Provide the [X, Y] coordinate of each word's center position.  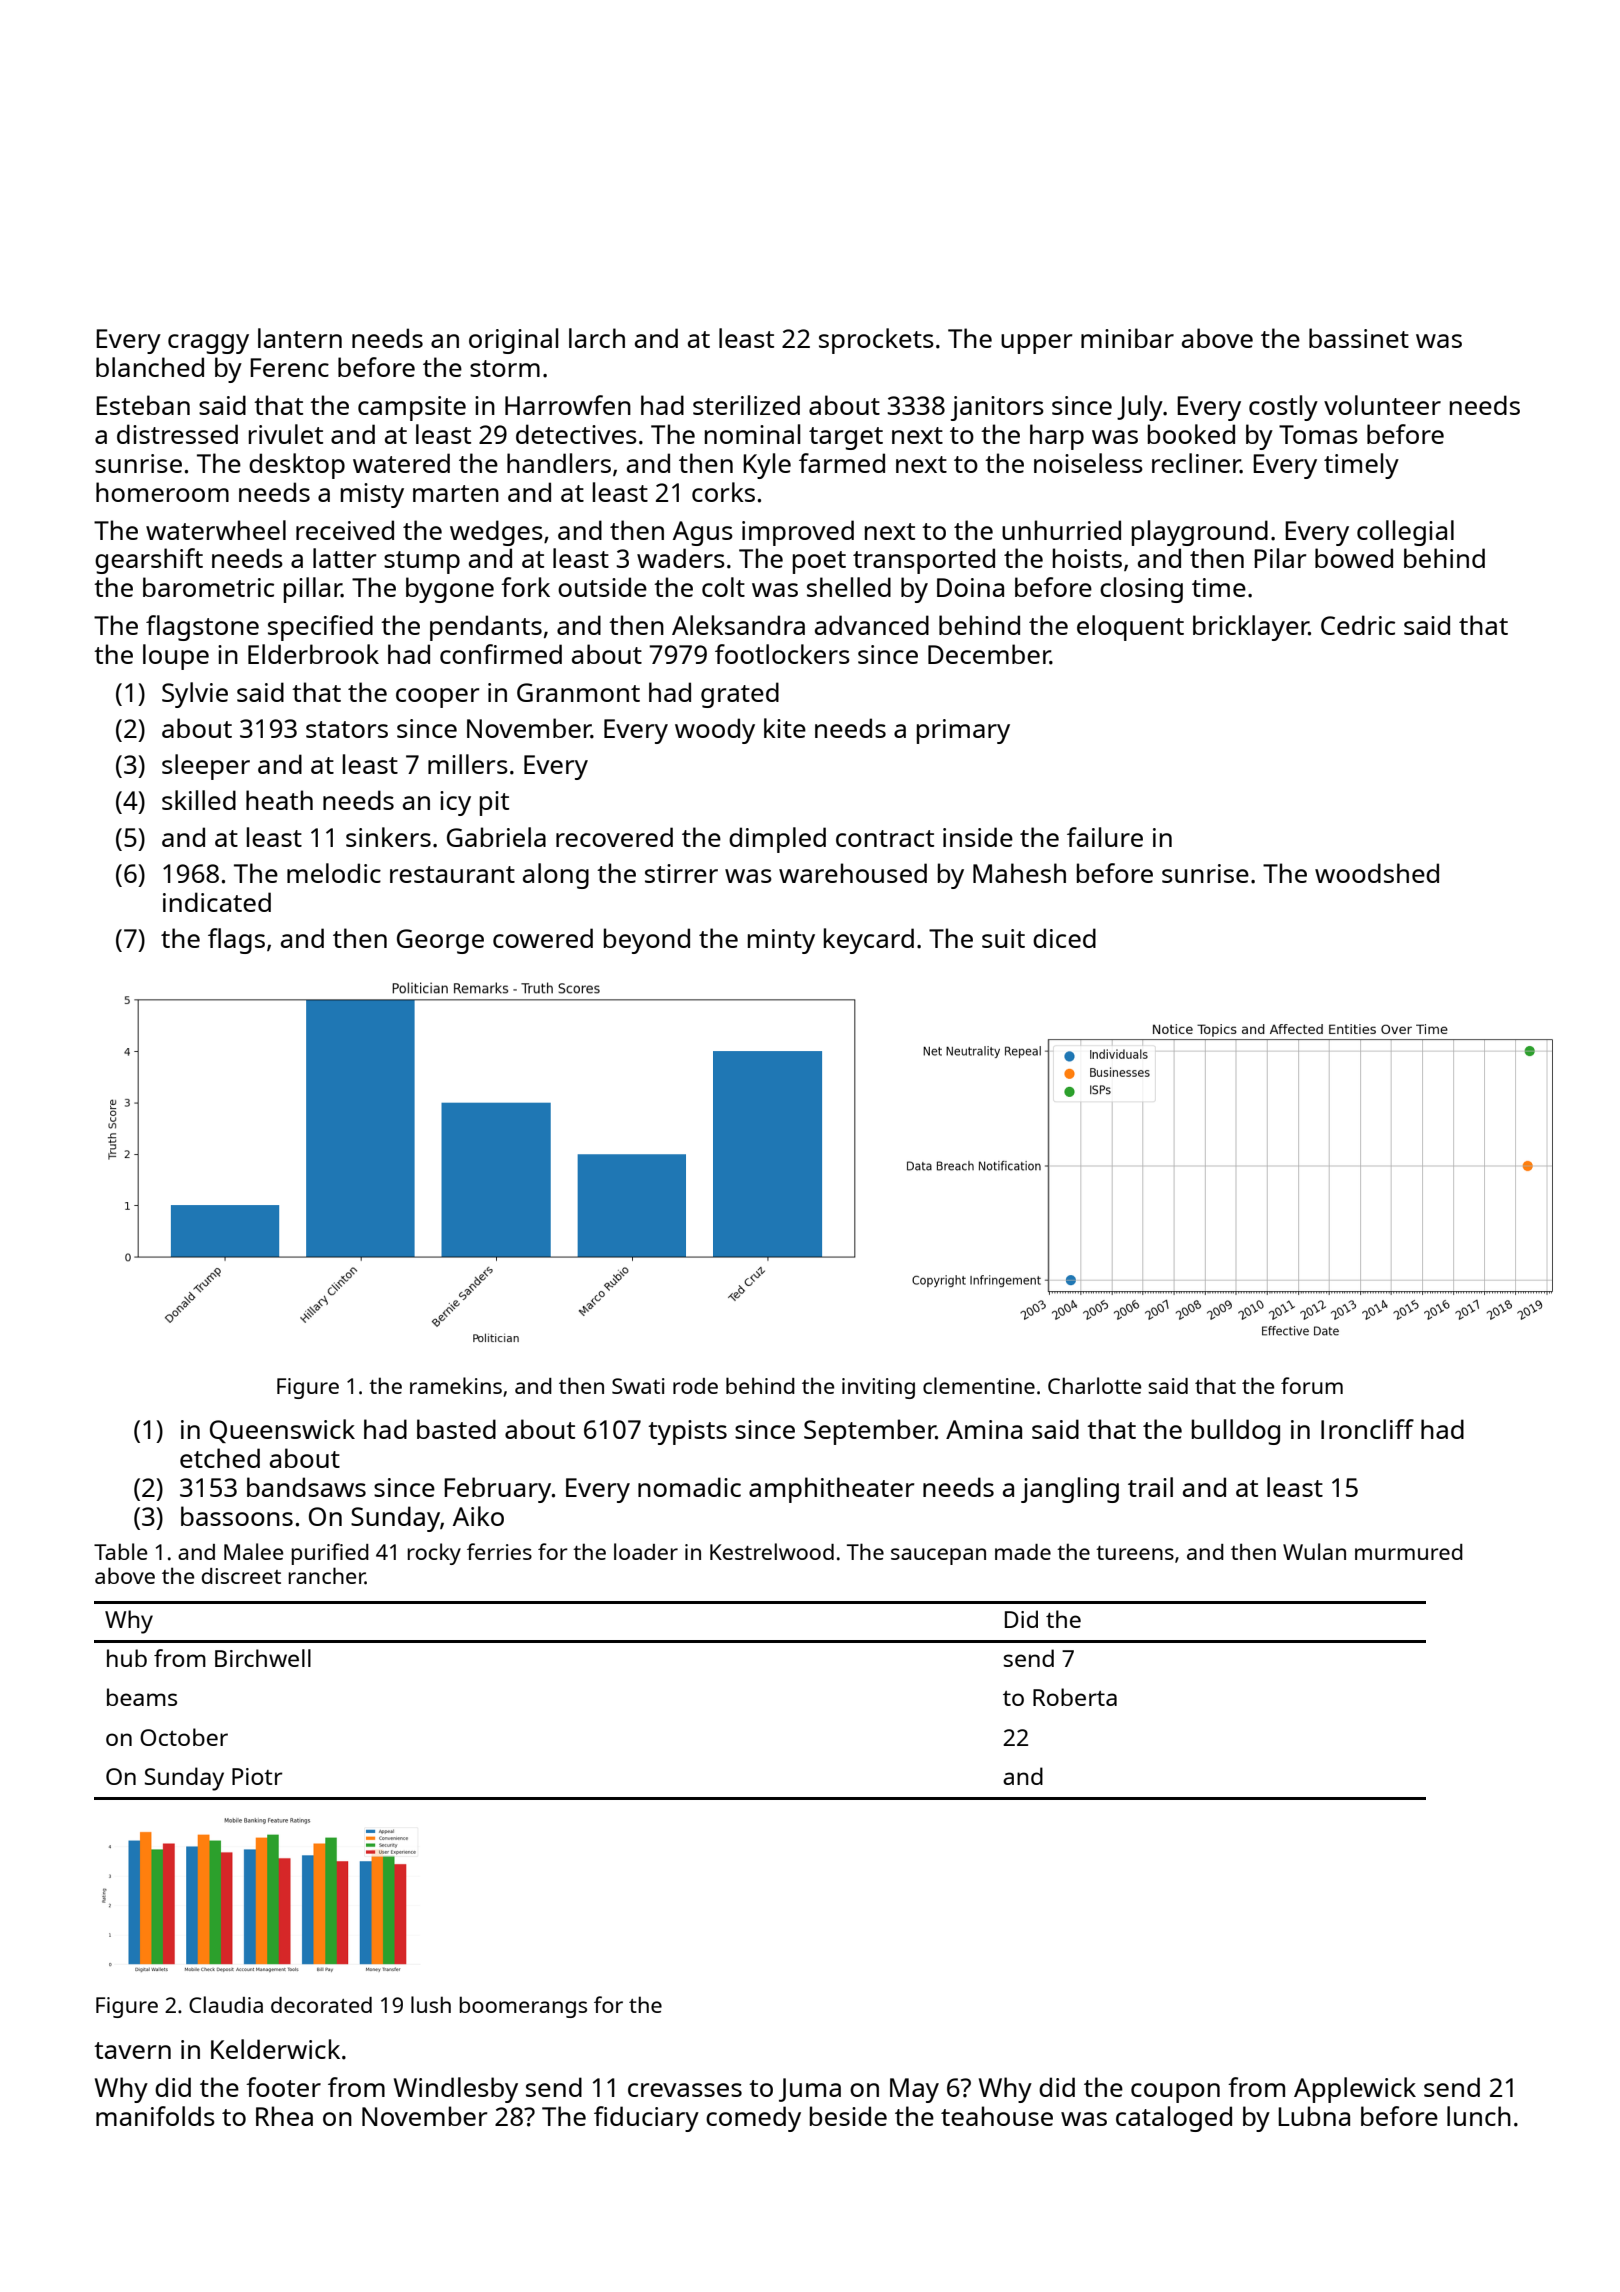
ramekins [456, 1385]
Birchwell [263, 1658]
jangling [1070, 1490]
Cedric [1358, 625]
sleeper [206, 767]
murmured [1409, 1552]
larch [597, 338]
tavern [132, 2050]
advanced [872, 625]
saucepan [938, 1556]
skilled [199, 800]
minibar [1127, 338]
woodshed [1377, 873]
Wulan [1314, 1551]
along [556, 876]
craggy [208, 344]
